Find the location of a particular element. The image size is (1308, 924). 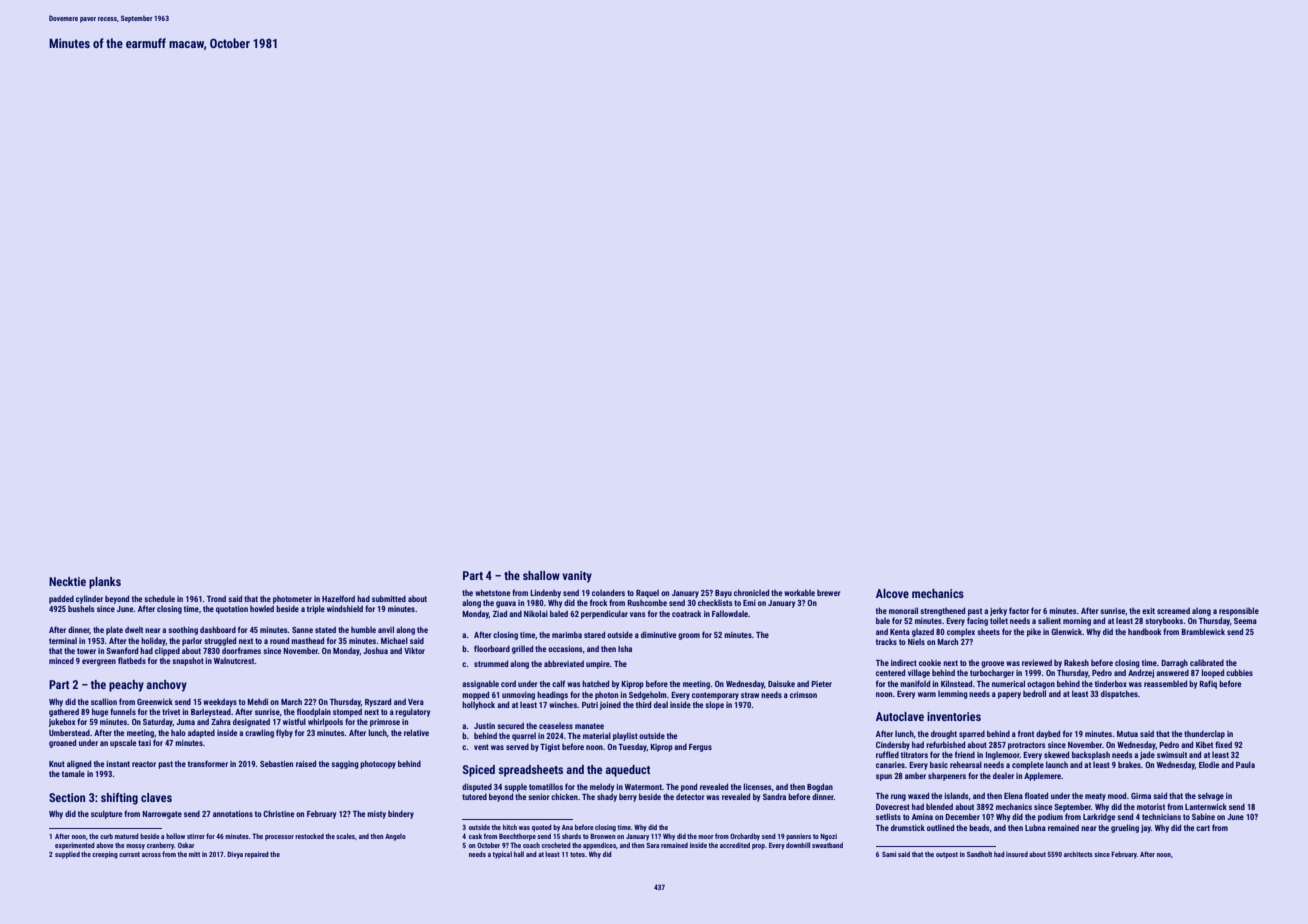

dispatches is located at coordinates (1119, 694).
